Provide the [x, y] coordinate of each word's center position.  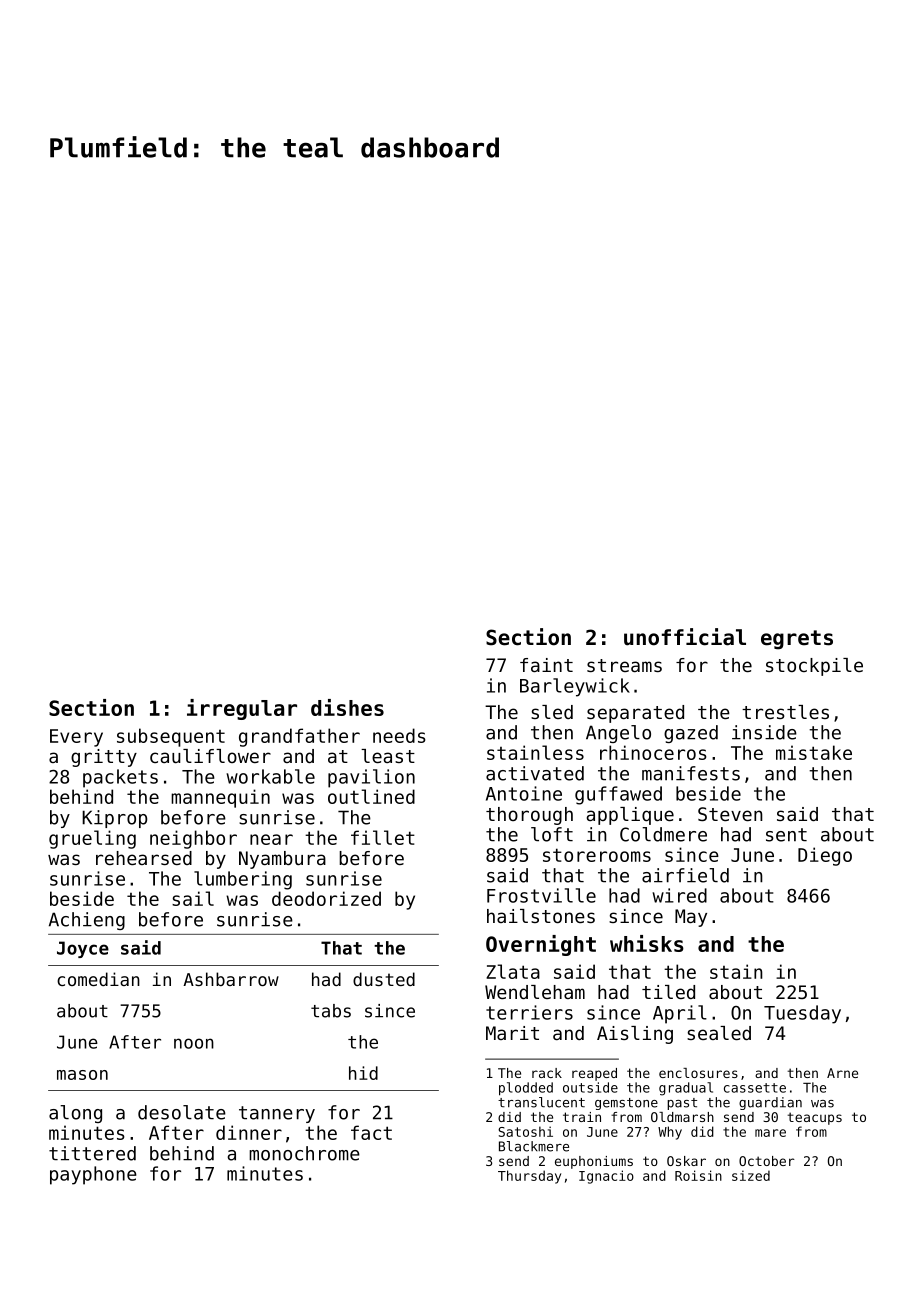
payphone [93, 1175]
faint [546, 665]
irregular [242, 709]
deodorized [326, 898]
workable [270, 776]
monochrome [304, 1153]
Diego [825, 856]
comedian [98, 979]
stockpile [814, 667]
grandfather [299, 737]
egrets [797, 640]
